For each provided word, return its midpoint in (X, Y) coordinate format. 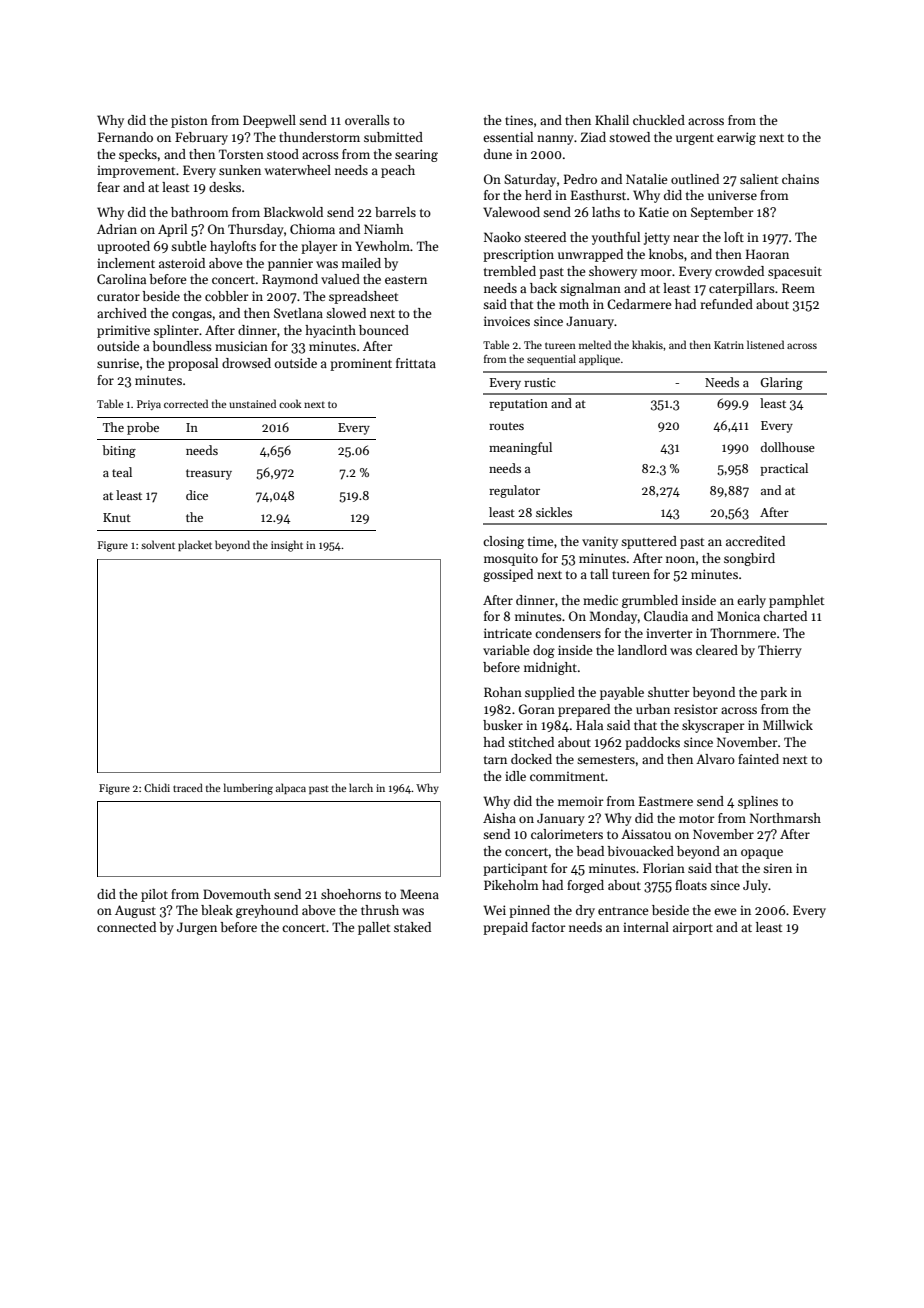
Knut (117, 517)
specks (138, 155)
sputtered (649, 542)
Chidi (157, 787)
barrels (395, 212)
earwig (736, 138)
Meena (419, 894)
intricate (508, 633)
